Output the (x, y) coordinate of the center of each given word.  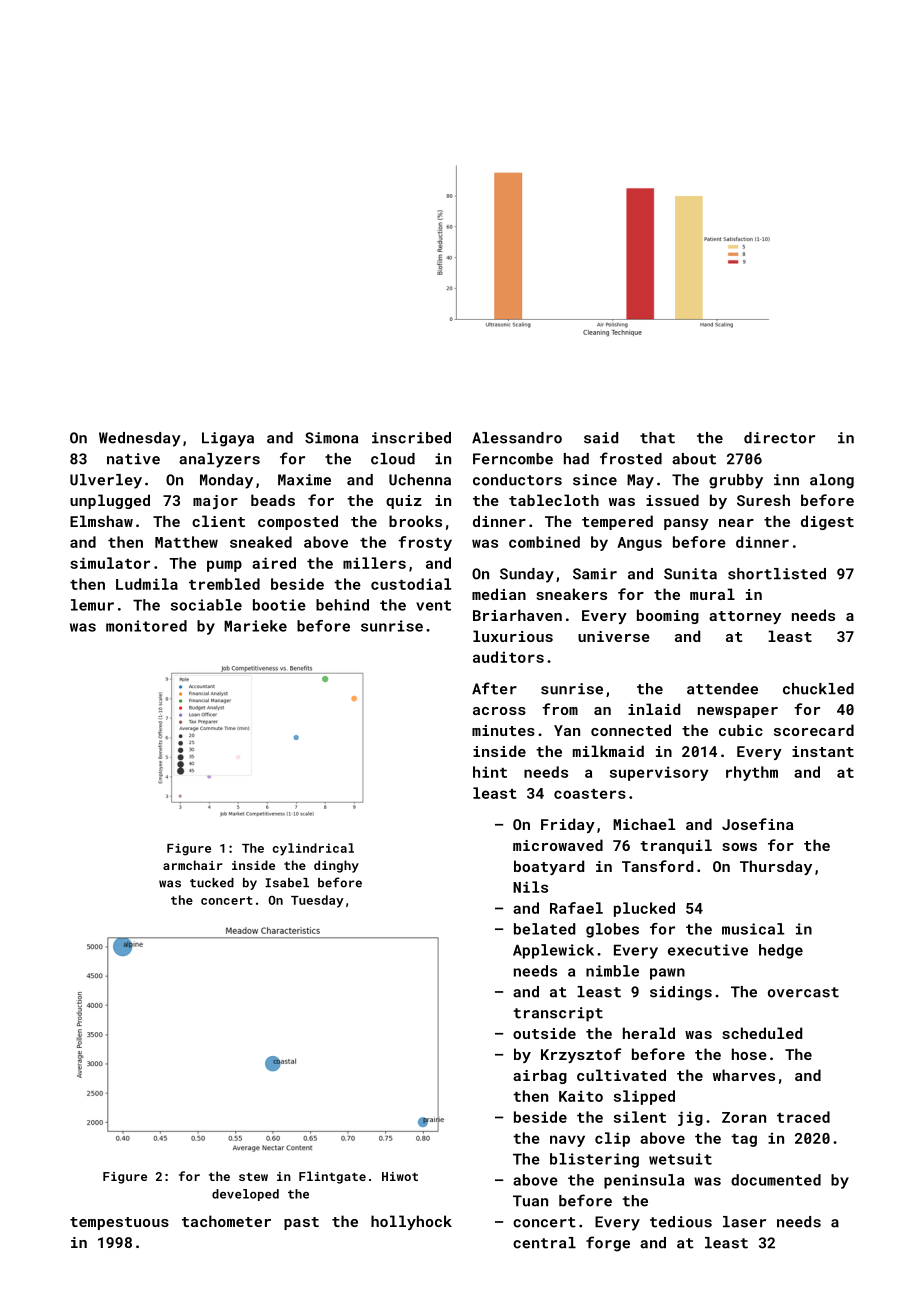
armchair (192, 865)
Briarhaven (517, 615)
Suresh (763, 500)
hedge (781, 951)
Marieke (255, 626)
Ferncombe (513, 459)
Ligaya (228, 439)
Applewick (553, 951)
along (832, 481)
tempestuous (119, 1223)
